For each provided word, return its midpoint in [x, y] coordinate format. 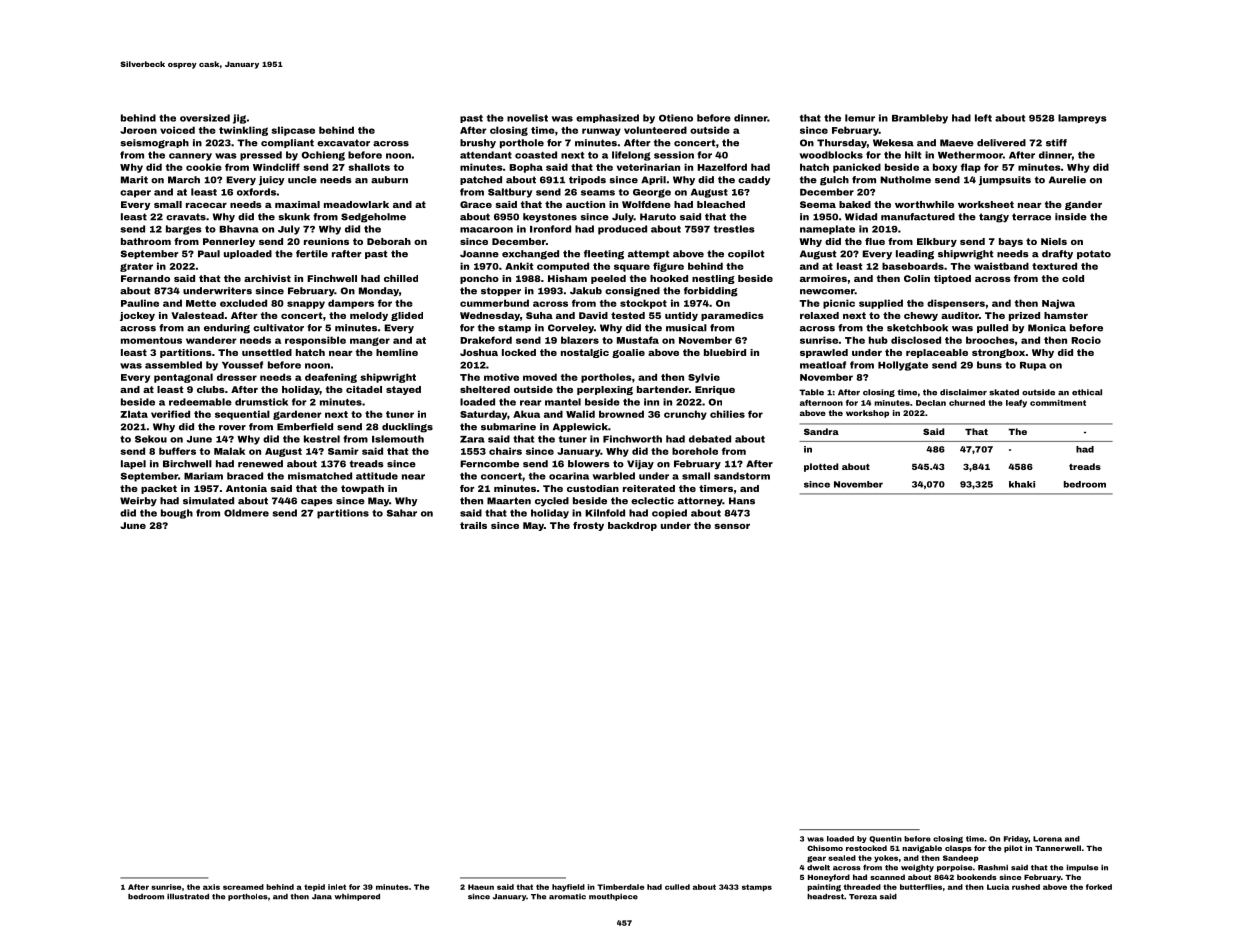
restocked [866, 848]
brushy [478, 144]
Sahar [402, 513]
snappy [306, 305]
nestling [713, 279]
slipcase [293, 131]
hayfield [568, 888]
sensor [732, 526]
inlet [337, 887]
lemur [860, 118]
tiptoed [952, 279]
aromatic [567, 897]
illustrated [188, 896]
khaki [1022, 484]
